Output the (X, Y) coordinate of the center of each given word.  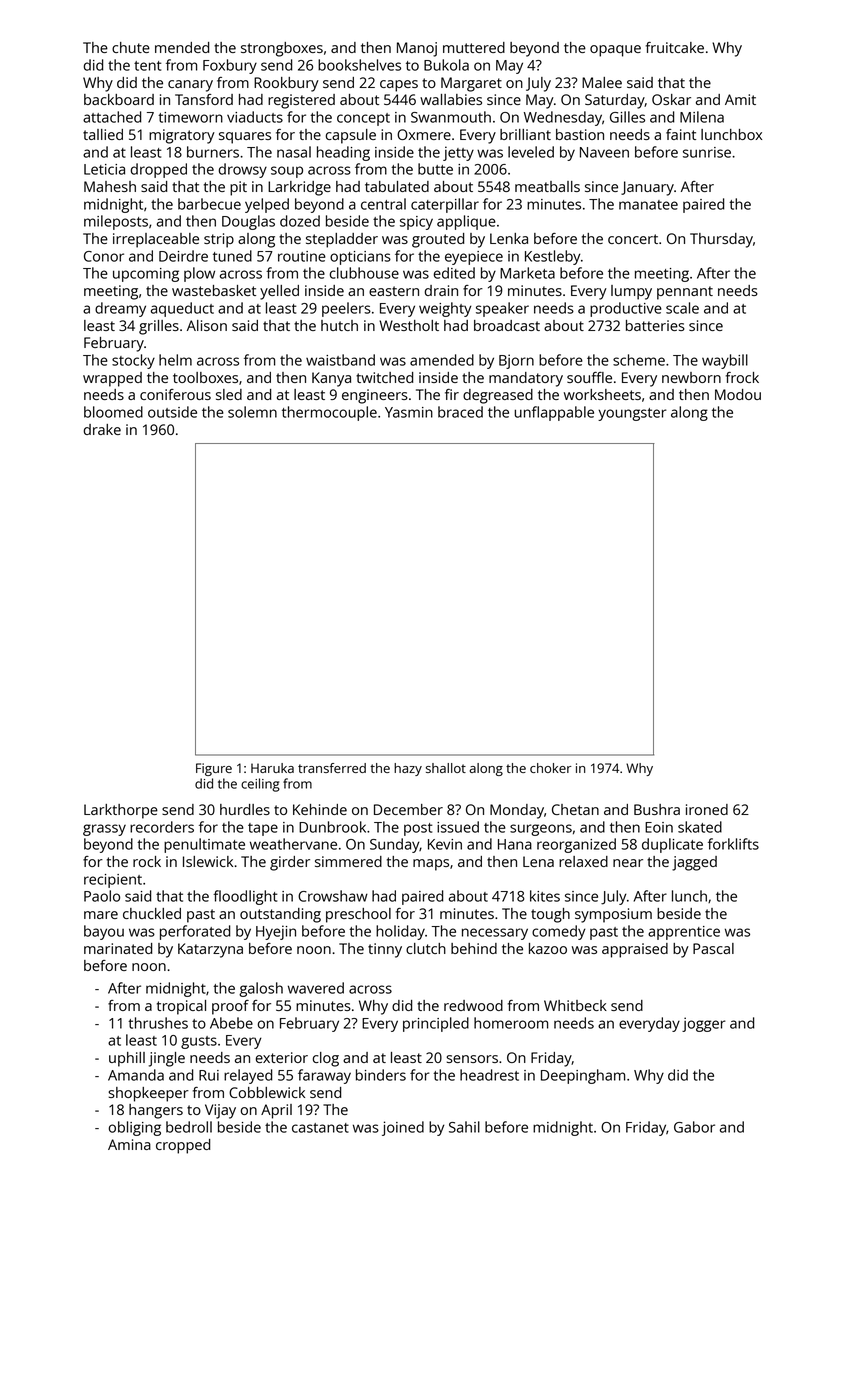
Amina (129, 1144)
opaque (615, 51)
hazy (408, 769)
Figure (214, 769)
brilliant (525, 134)
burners (213, 152)
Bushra (657, 809)
